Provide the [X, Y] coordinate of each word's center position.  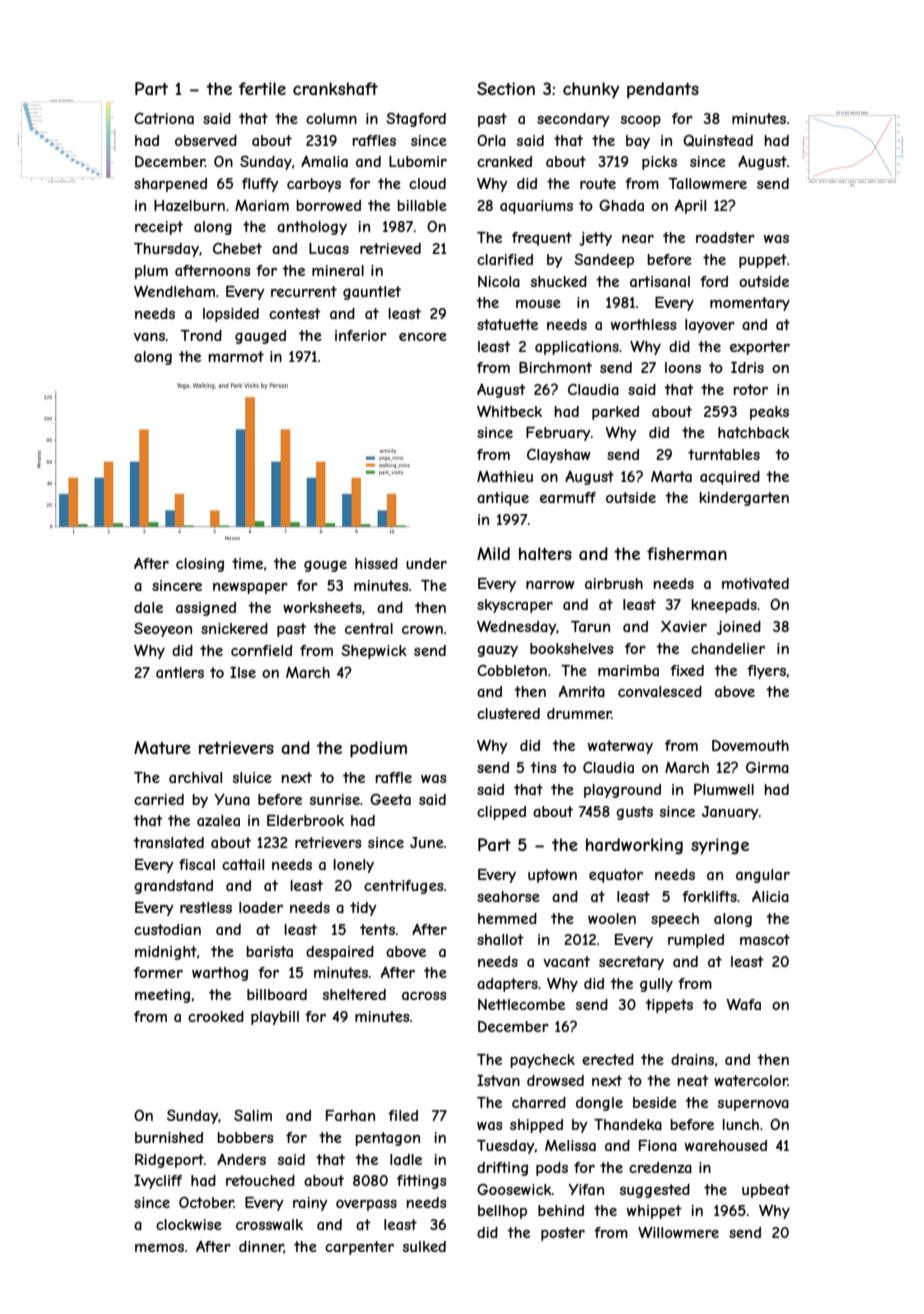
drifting [502, 1169]
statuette [507, 324]
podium [378, 749]
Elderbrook [305, 820]
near [638, 239]
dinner [261, 1247]
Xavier [684, 626]
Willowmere [678, 1232]
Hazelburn [189, 205]
